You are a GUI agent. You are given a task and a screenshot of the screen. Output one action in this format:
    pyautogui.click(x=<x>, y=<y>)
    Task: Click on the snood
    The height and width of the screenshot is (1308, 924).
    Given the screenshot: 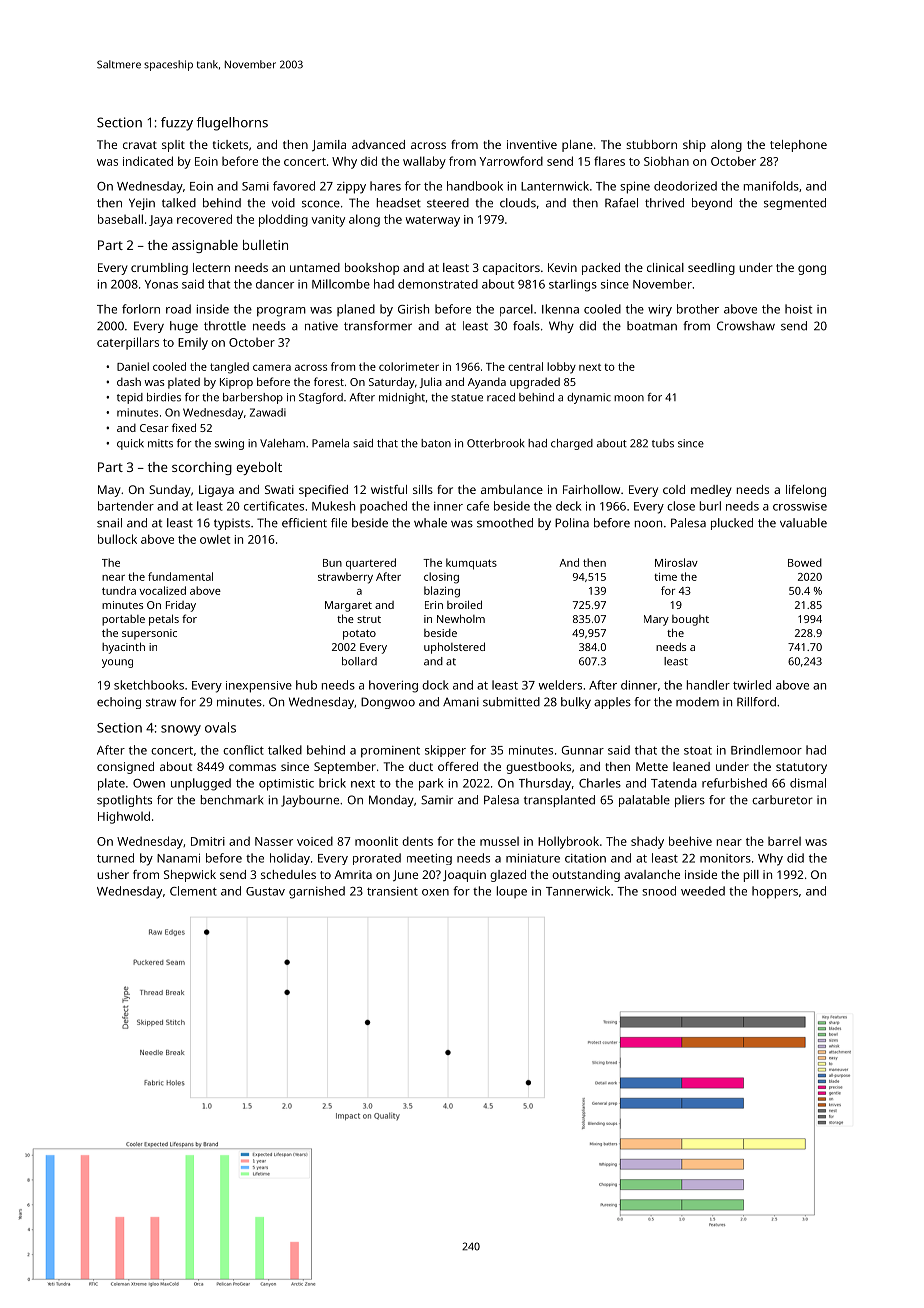 What is the action you would take?
    pyautogui.click(x=659, y=891)
